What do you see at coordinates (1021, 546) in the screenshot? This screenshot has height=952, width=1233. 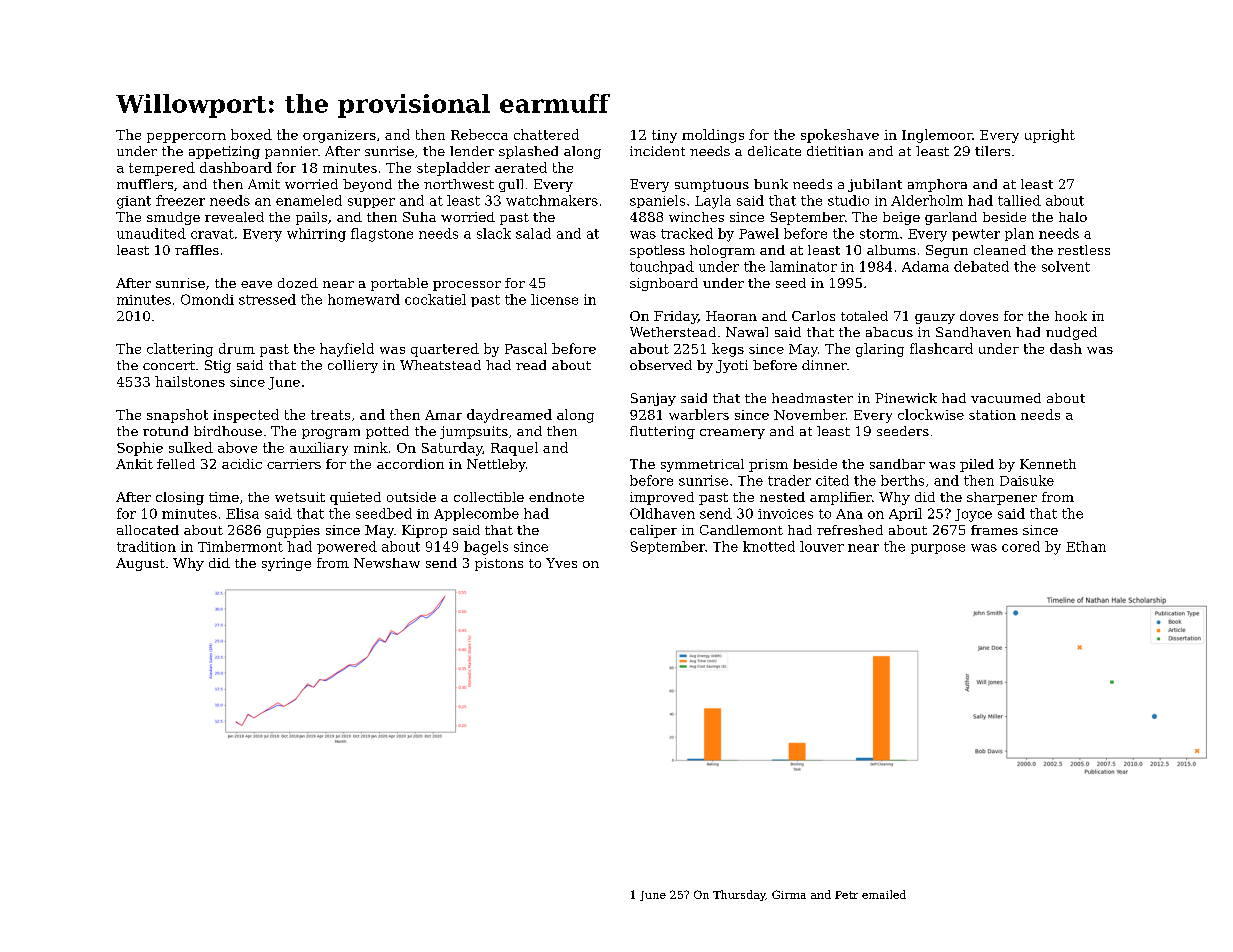 I see `cored` at bounding box center [1021, 546].
